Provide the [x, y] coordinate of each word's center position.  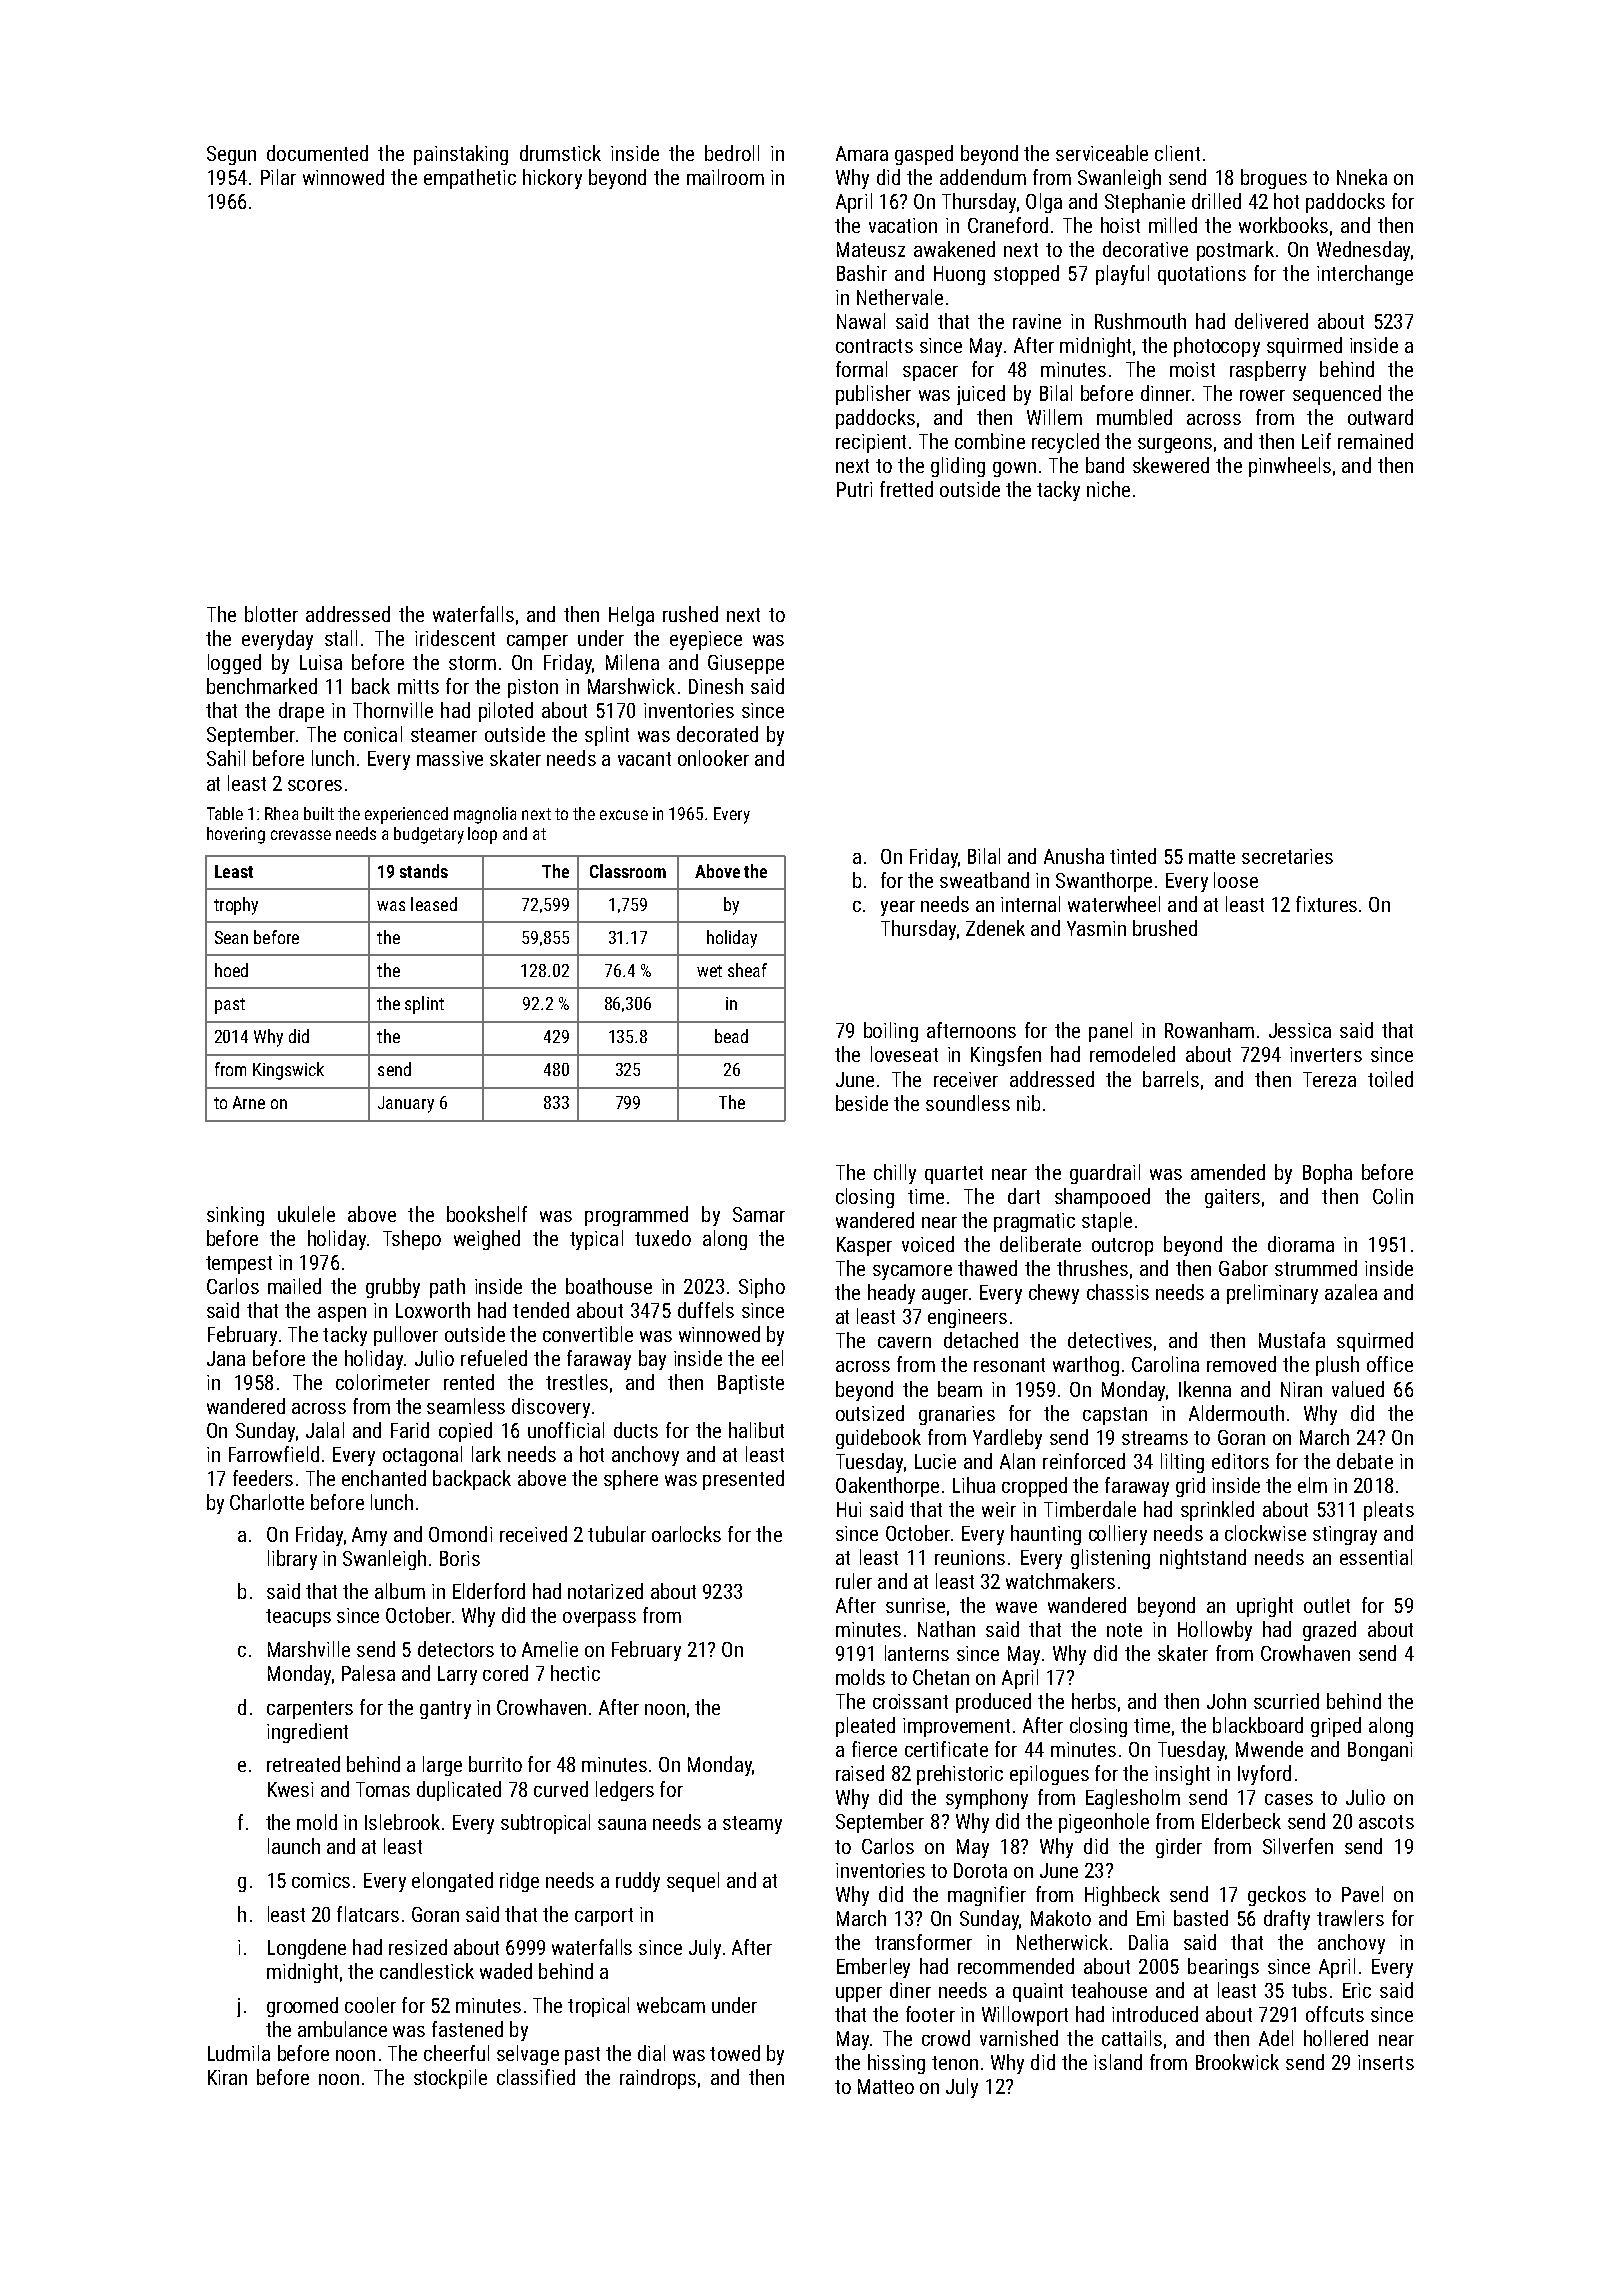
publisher [873, 395]
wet [709, 971]
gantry [445, 1710]
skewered [1171, 465]
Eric [1357, 1990]
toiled [1390, 1079]
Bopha [1327, 1174]
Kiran [227, 2077]
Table [225, 813]
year [898, 908]
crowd [946, 2038]
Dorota [980, 1870]
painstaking [461, 155]
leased [434, 904]
